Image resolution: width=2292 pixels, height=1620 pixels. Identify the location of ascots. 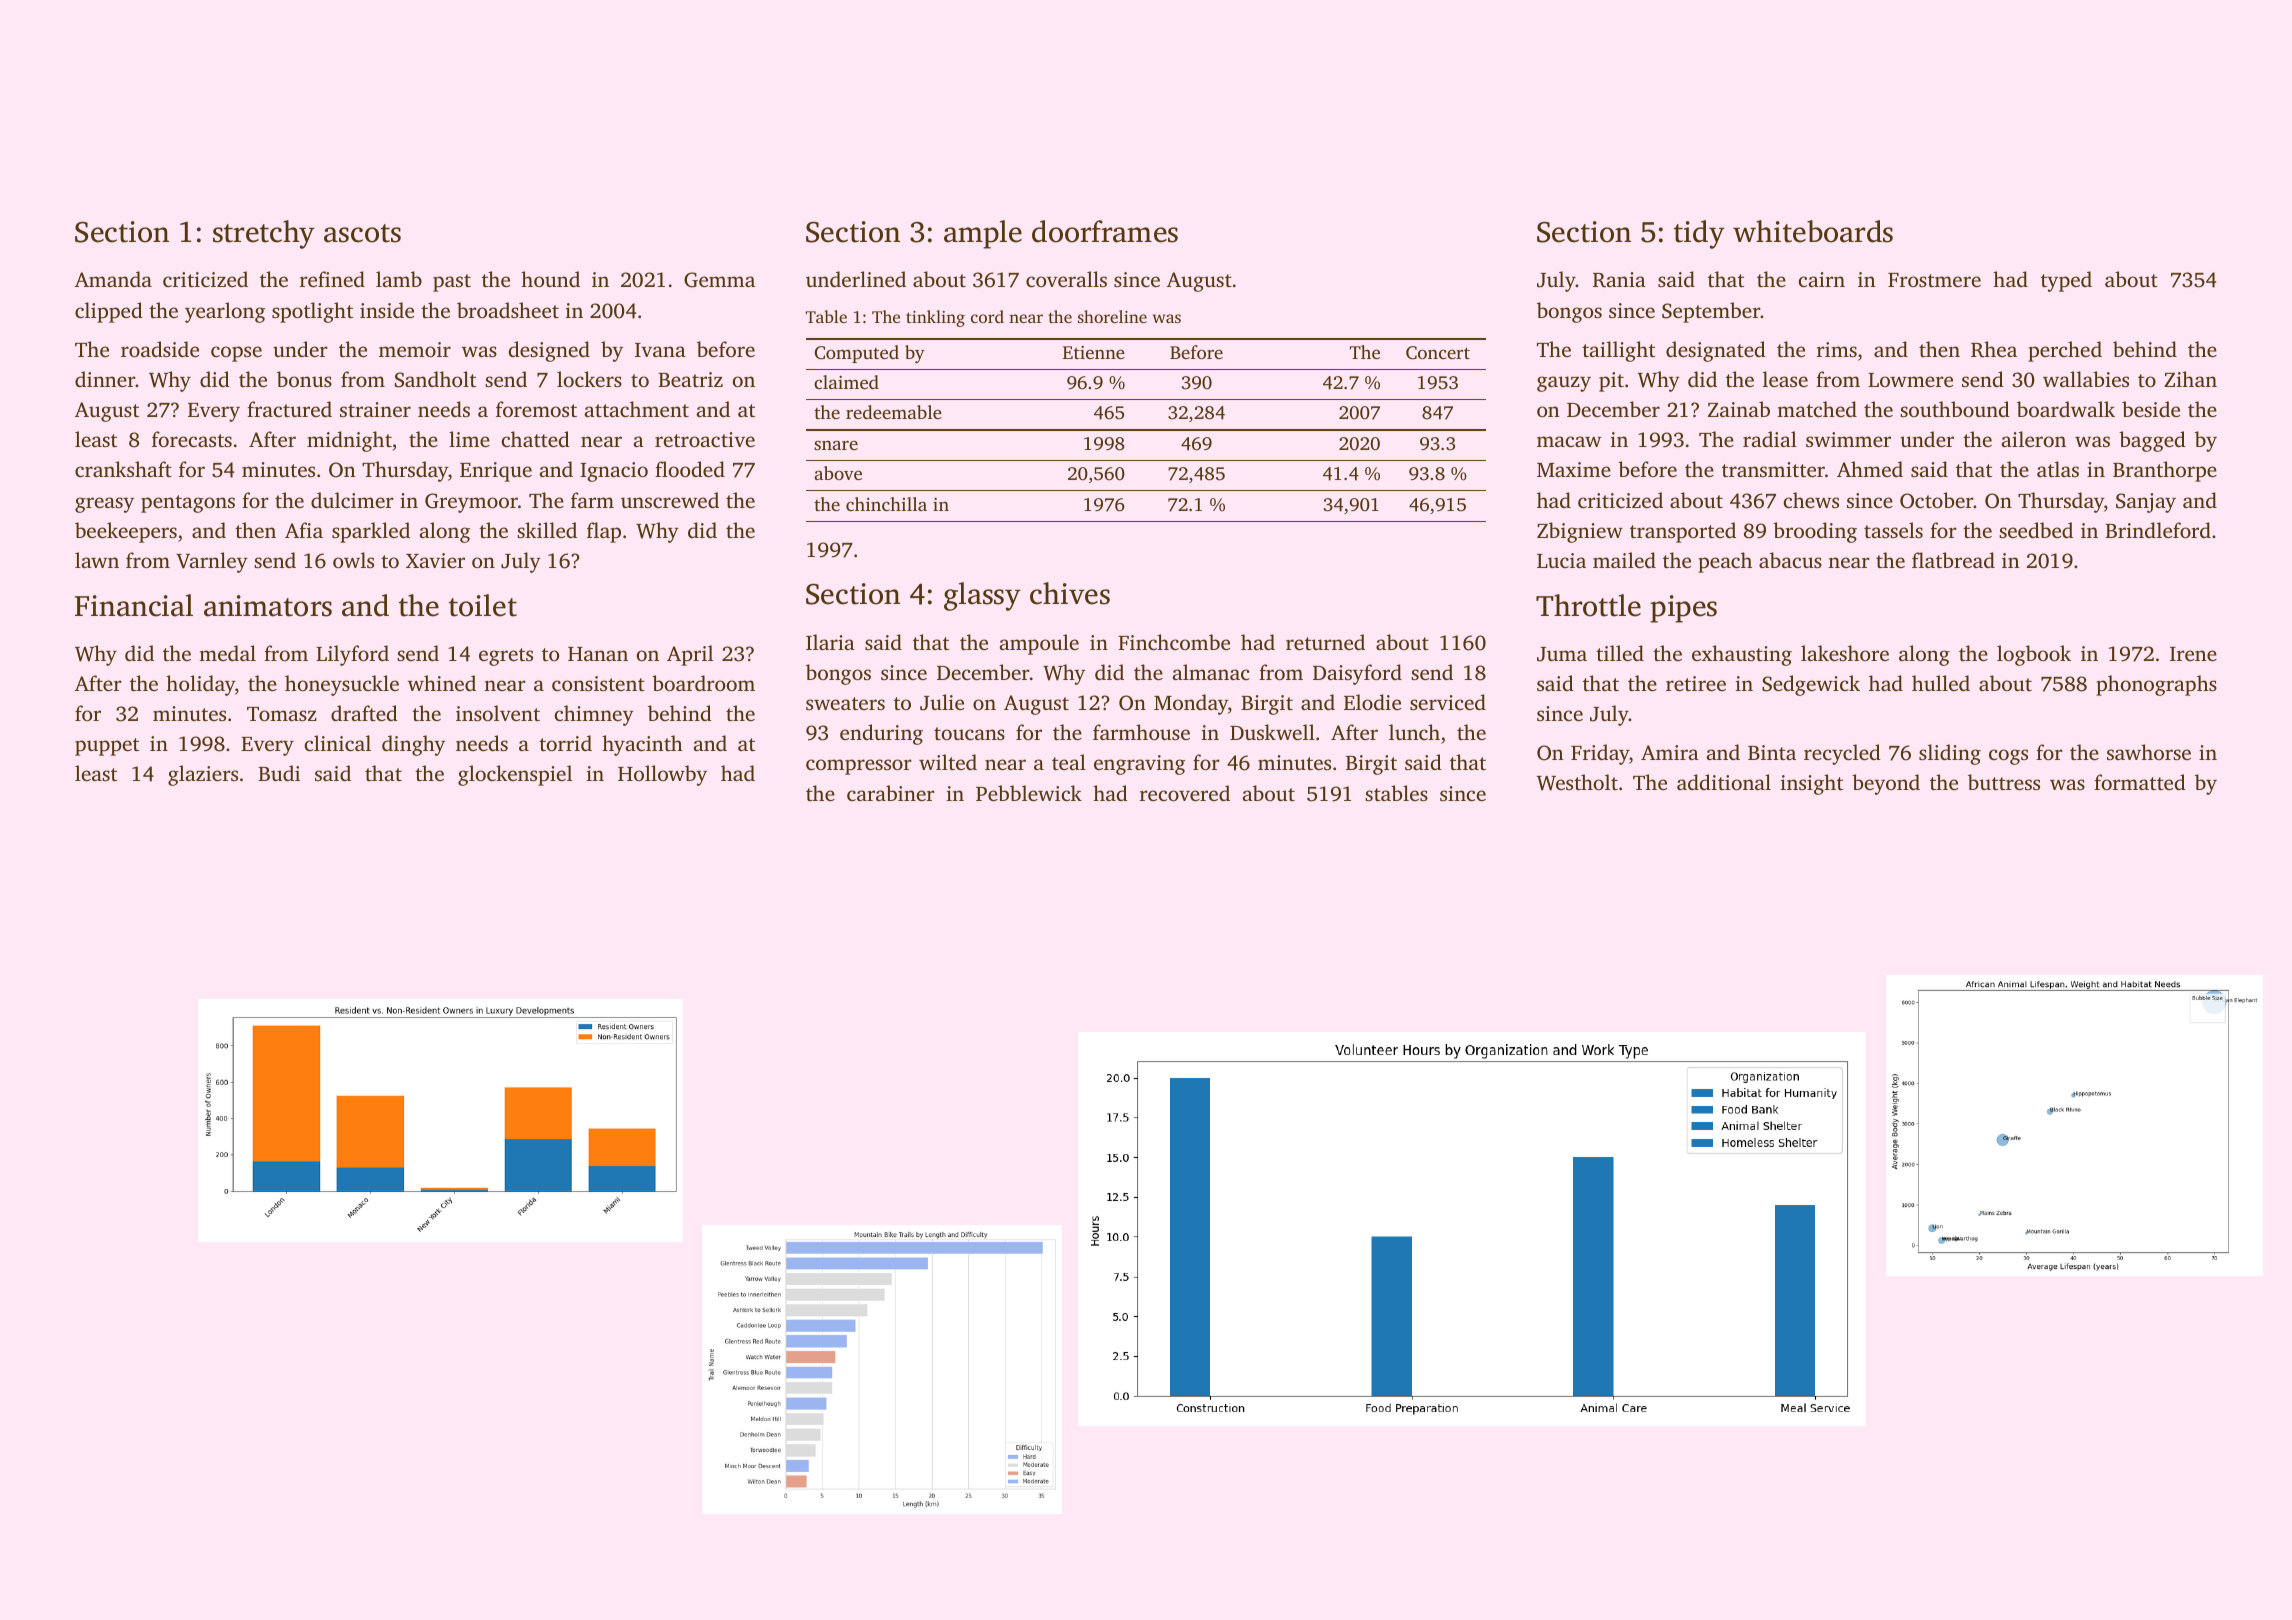
(362, 233).
